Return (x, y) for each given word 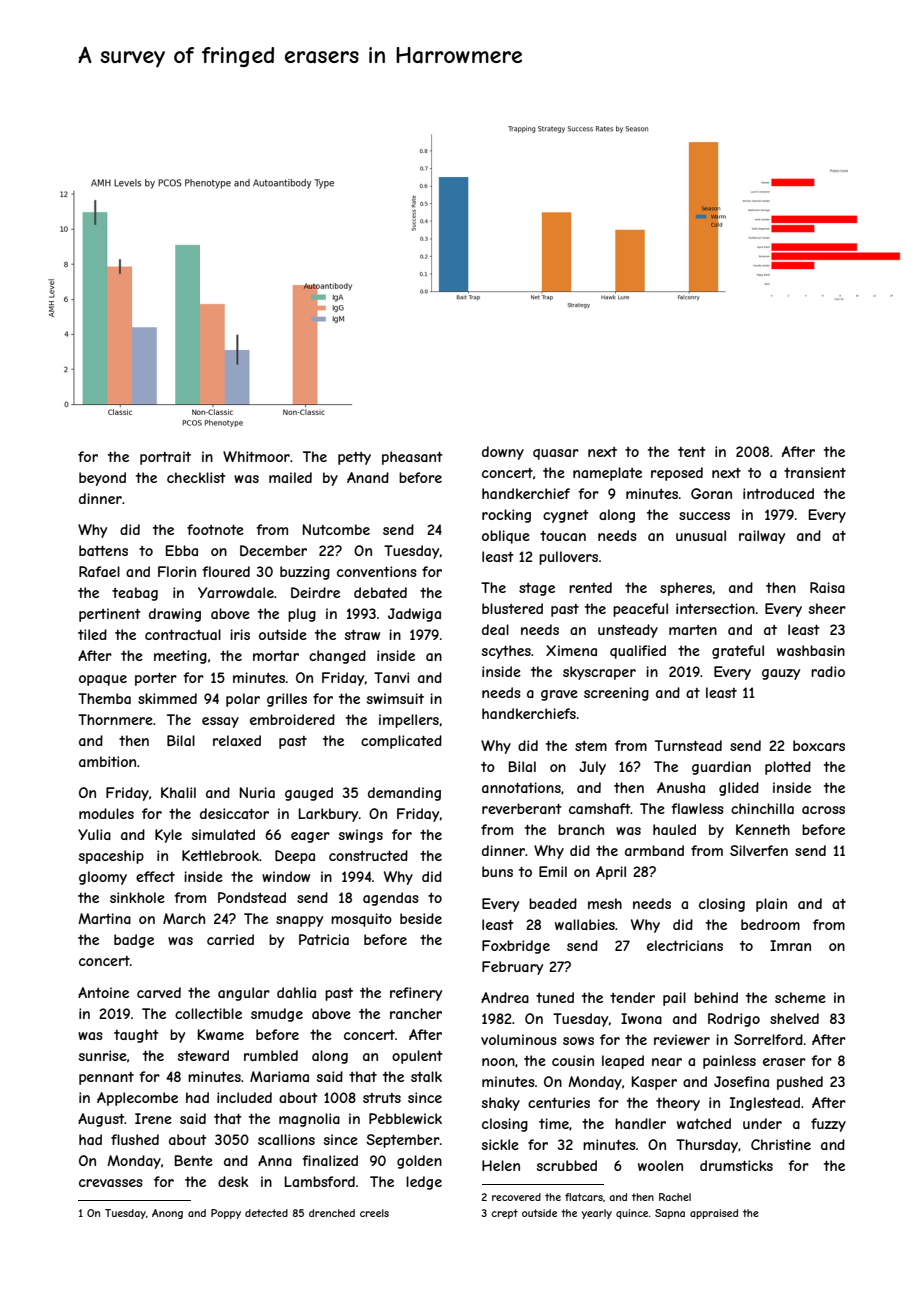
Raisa (827, 587)
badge (134, 941)
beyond (102, 479)
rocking (506, 516)
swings (361, 836)
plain (771, 905)
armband (654, 850)
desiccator (234, 813)
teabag (135, 594)
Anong (167, 1214)
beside (421, 918)
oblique (506, 537)
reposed (677, 474)
